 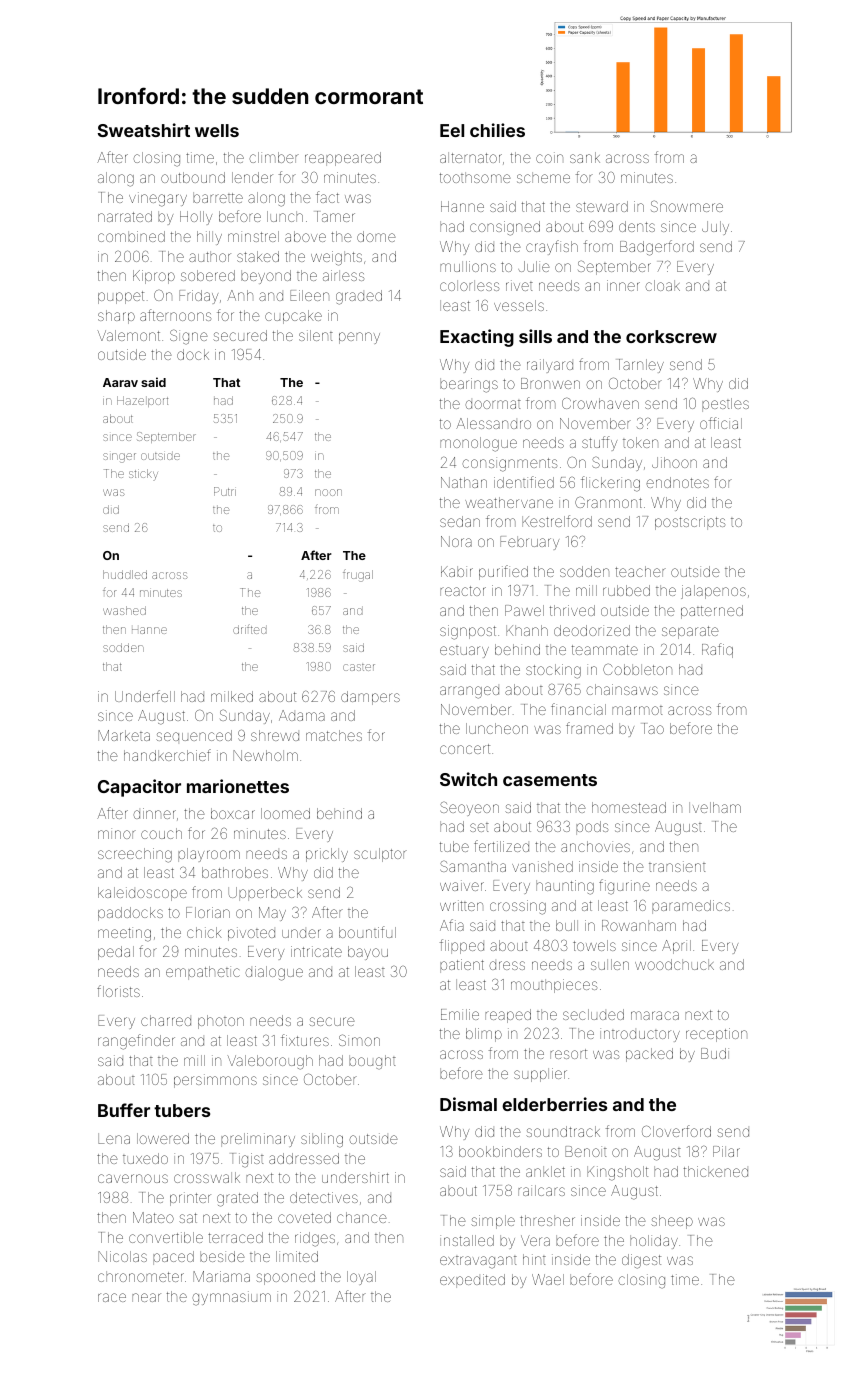 What do you see at coordinates (217, 130) in the page?
I see `wells` at bounding box center [217, 130].
